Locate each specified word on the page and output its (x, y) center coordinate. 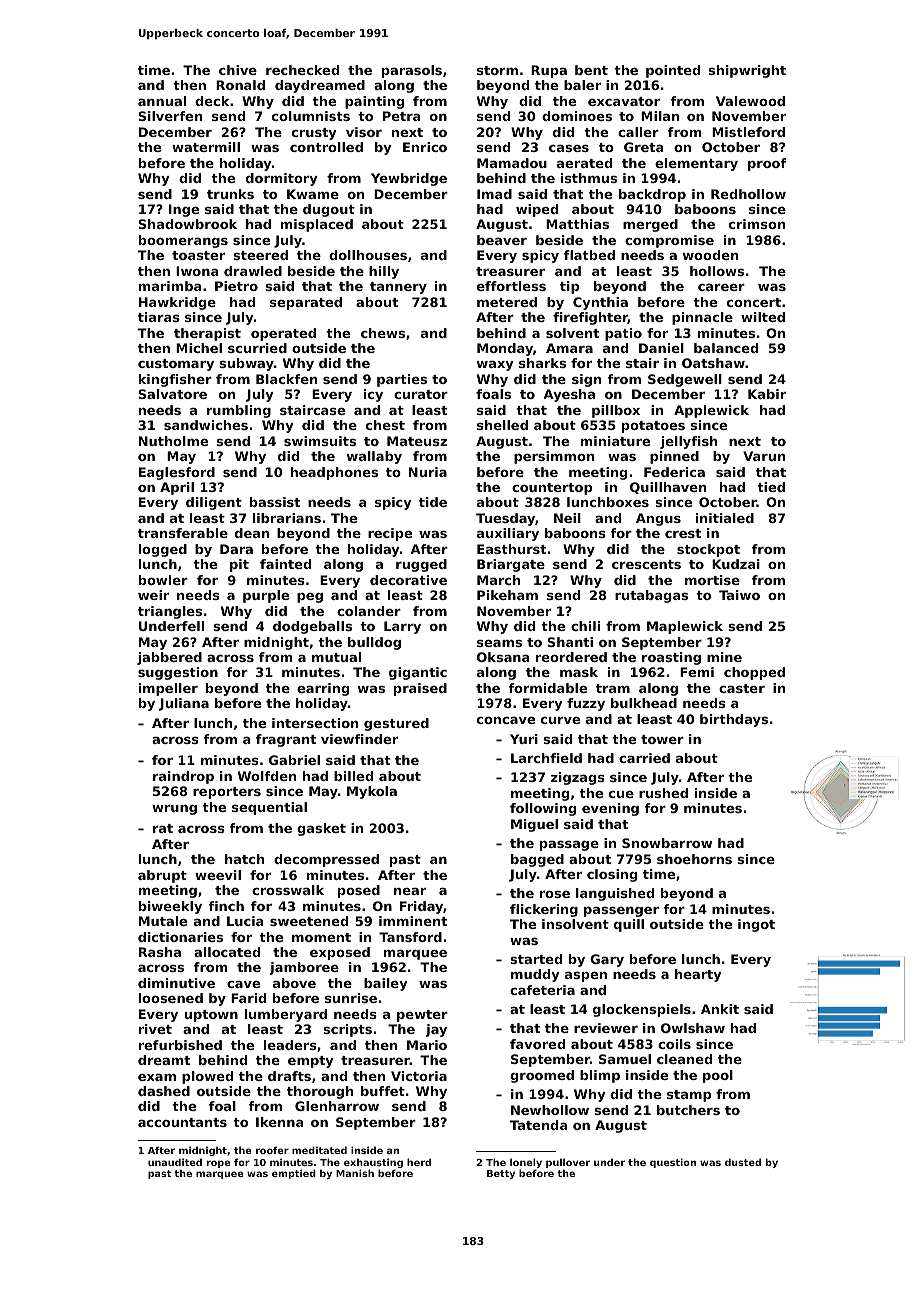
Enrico (425, 147)
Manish (355, 1173)
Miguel (534, 825)
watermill (206, 147)
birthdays (734, 720)
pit (239, 565)
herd (419, 1162)
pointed (673, 71)
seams (499, 643)
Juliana (184, 704)
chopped (754, 673)
